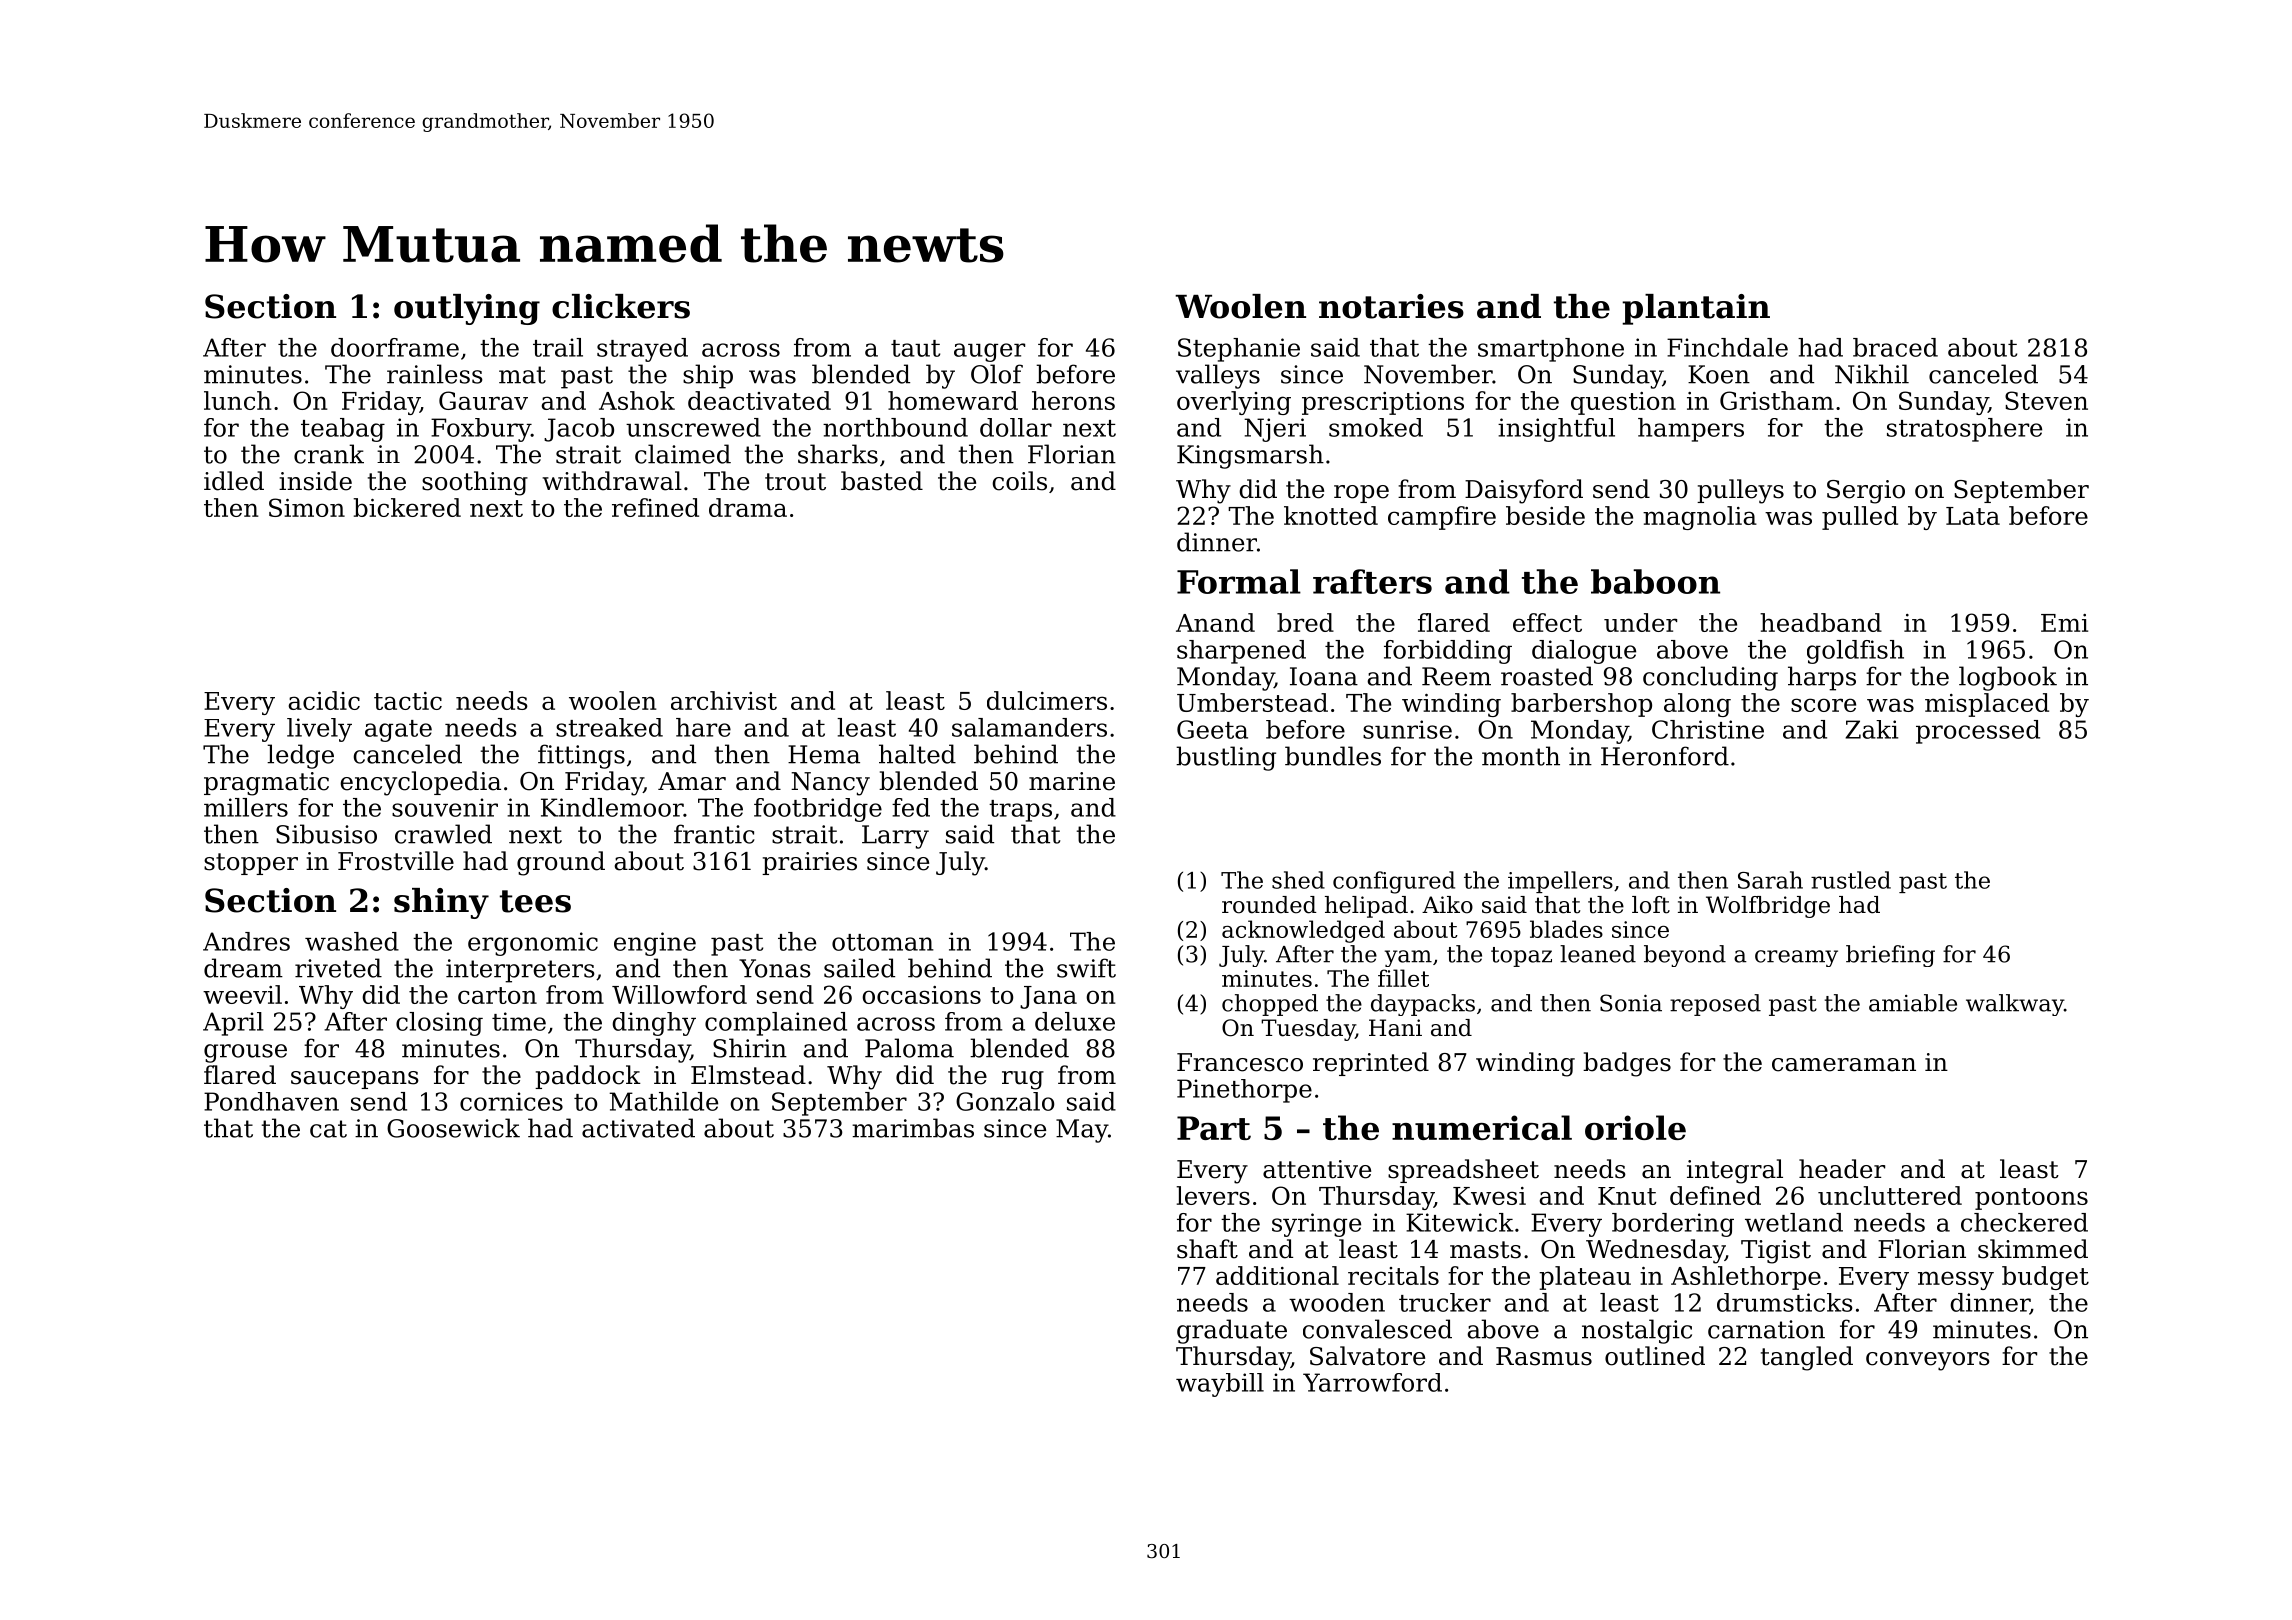 Image resolution: width=2292 pixels, height=1620 pixels. I want to click on graduate, so click(1232, 1331).
